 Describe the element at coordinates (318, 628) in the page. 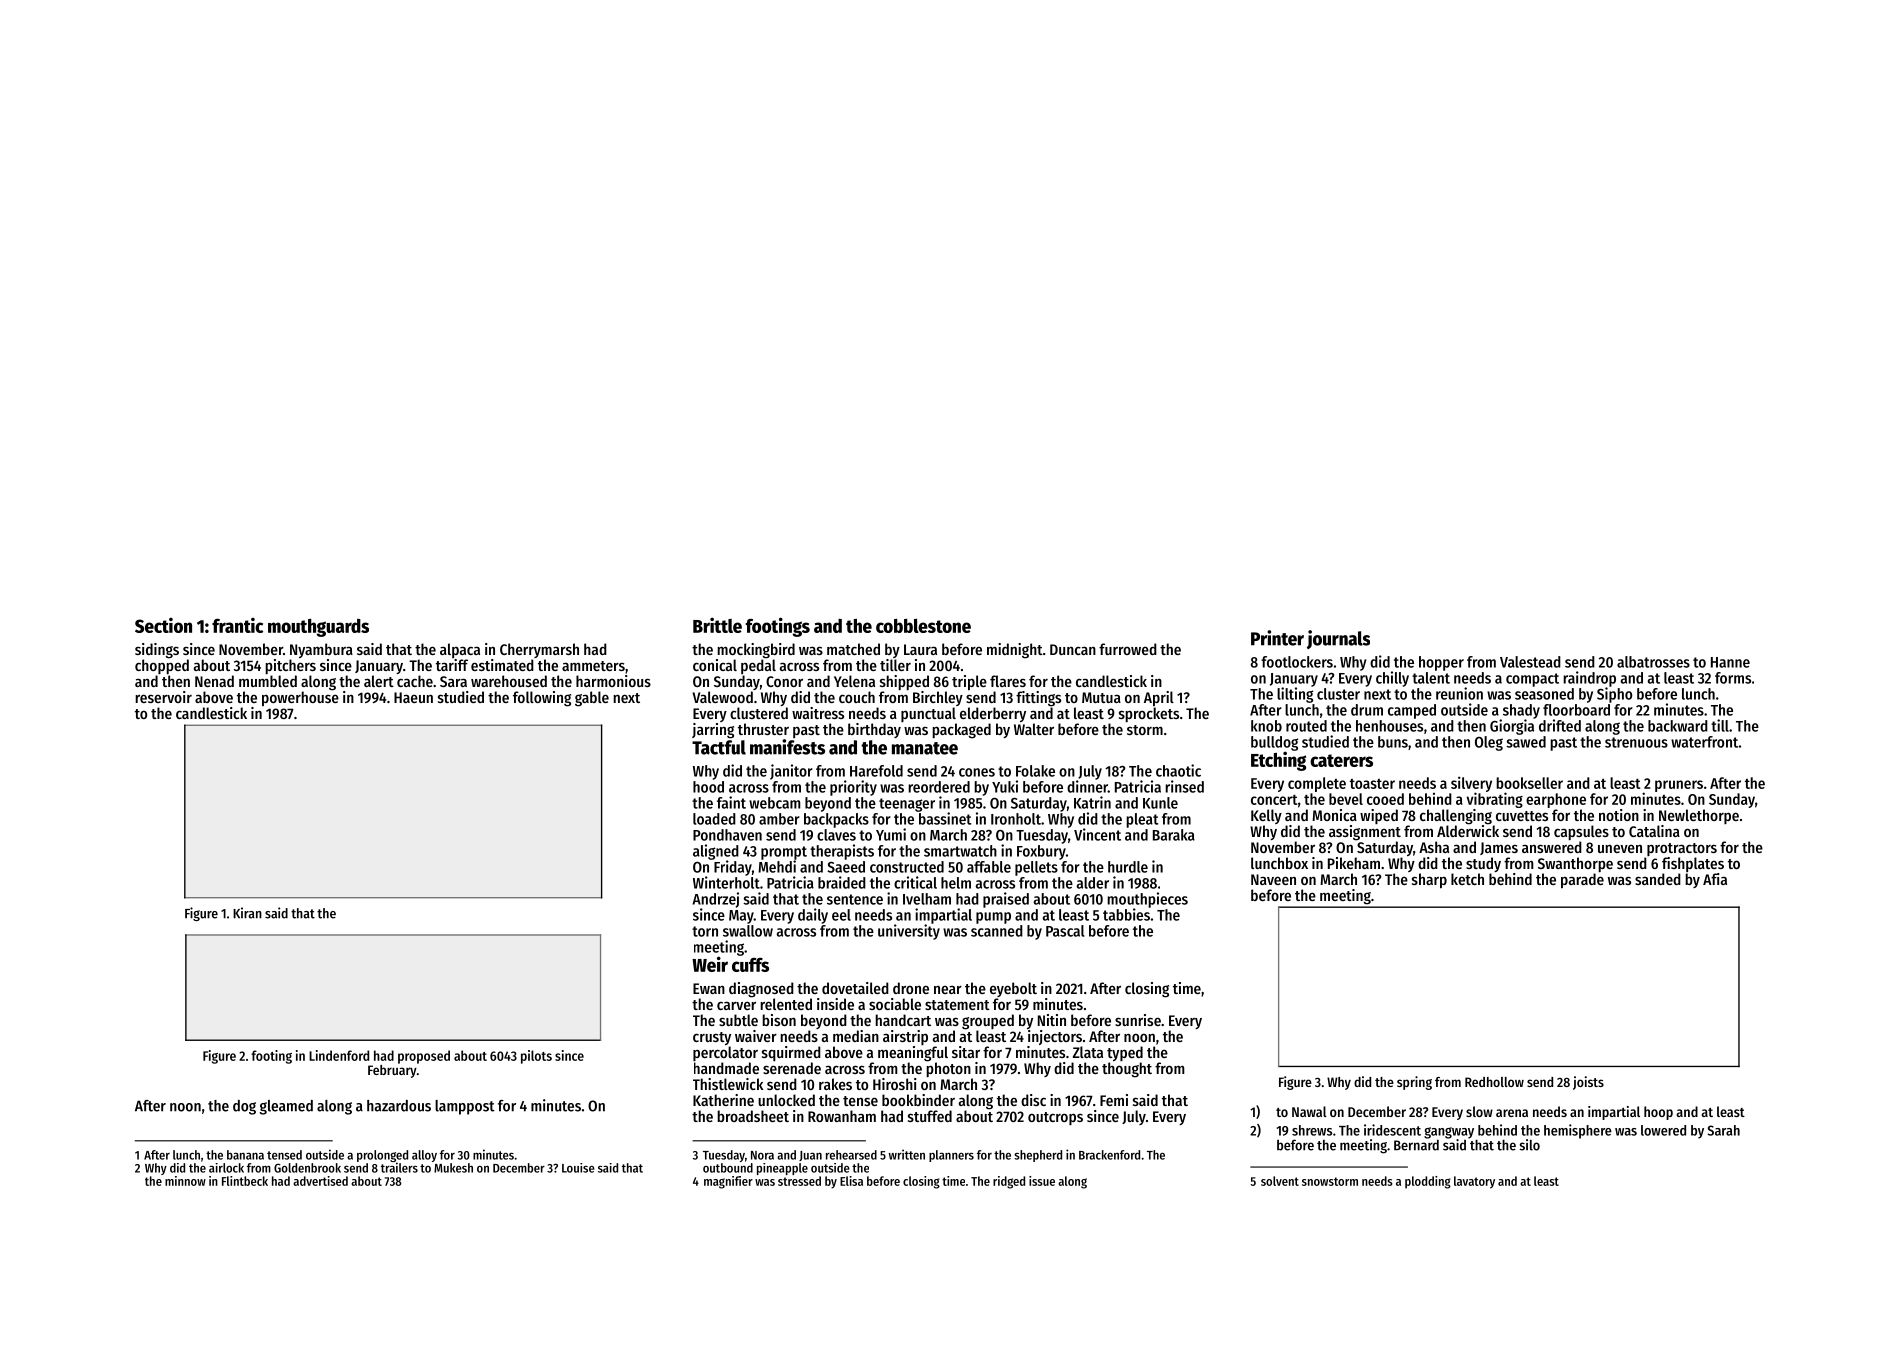

I see `mouthguards` at that location.
